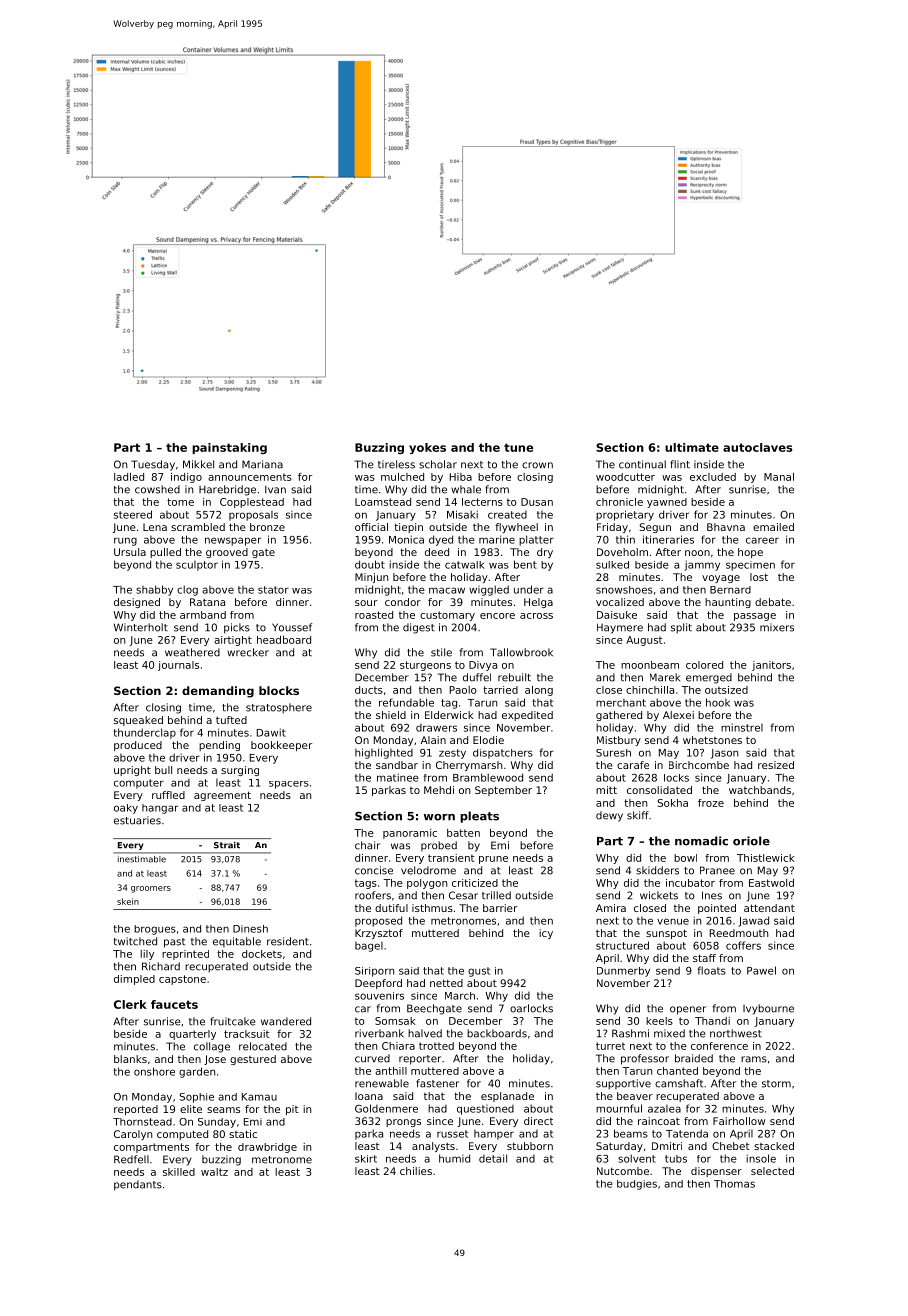 This screenshot has width=908, height=1316. I want to click on garden, so click(197, 1072).
